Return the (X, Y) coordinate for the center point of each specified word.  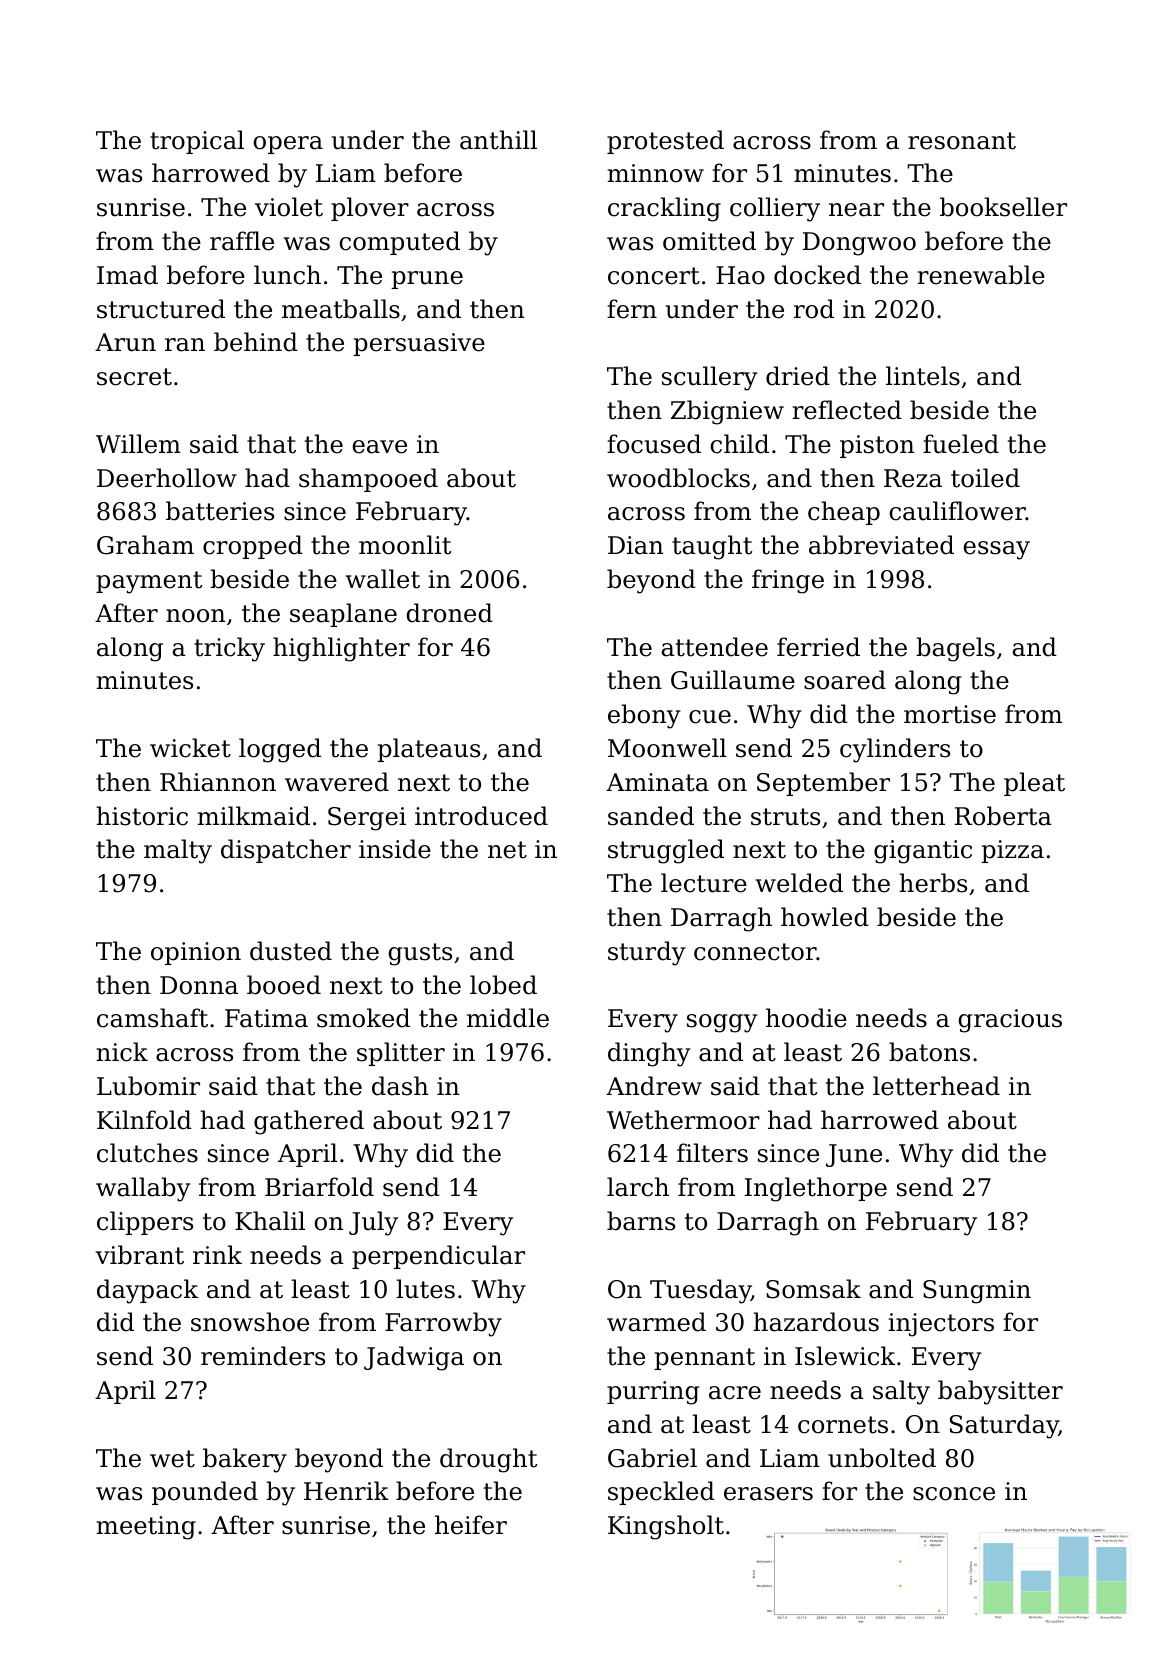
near (856, 210)
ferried (818, 647)
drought (488, 1460)
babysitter (1000, 1392)
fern (632, 309)
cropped (253, 547)
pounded (205, 1493)
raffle (242, 241)
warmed (656, 1322)
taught (712, 547)
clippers (145, 1223)
